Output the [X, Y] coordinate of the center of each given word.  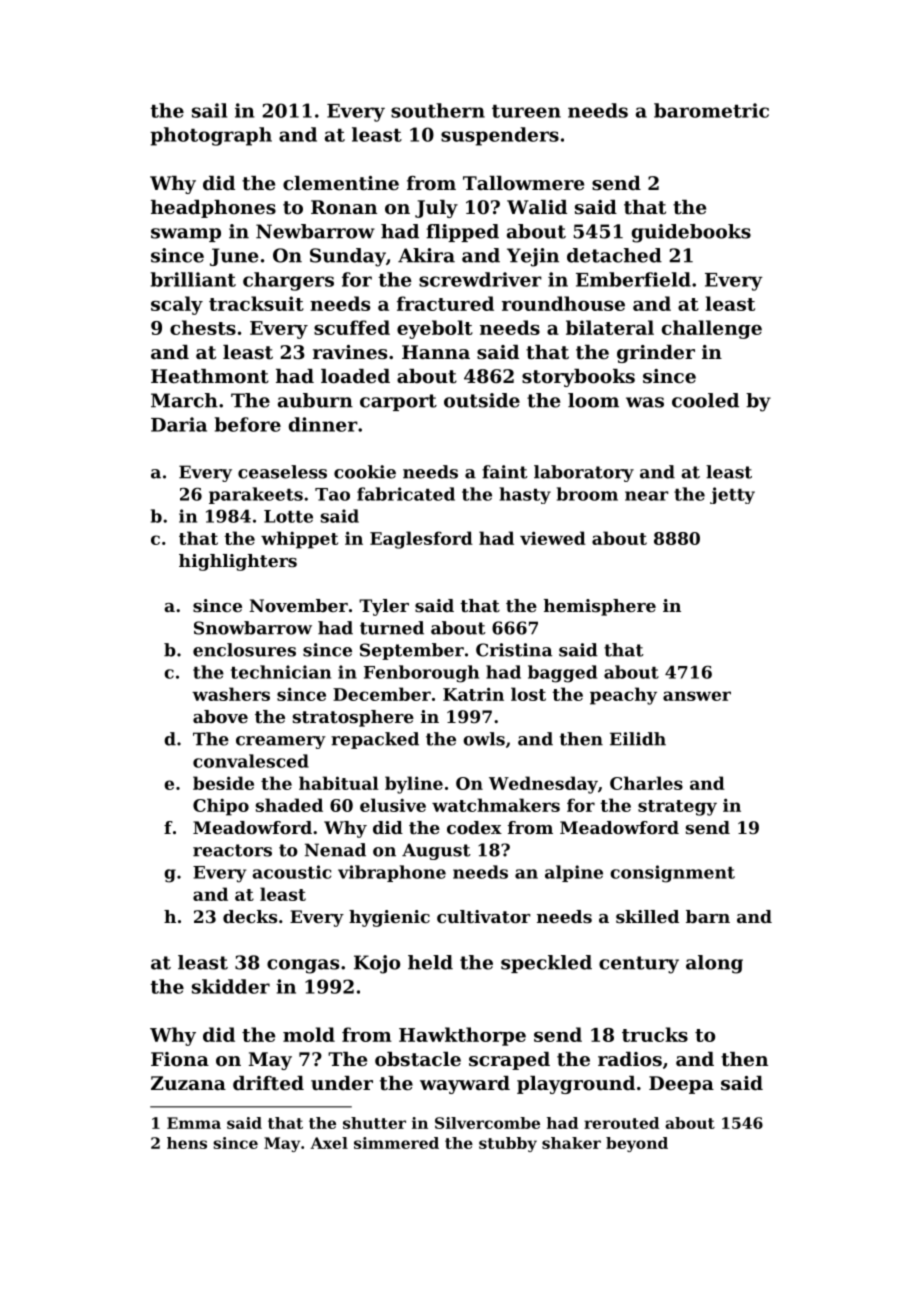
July [436, 209]
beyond [637, 1144]
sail [209, 110]
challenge [712, 329]
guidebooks [691, 233]
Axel [329, 1143]
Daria [179, 424]
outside [482, 400]
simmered [396, 1143]
